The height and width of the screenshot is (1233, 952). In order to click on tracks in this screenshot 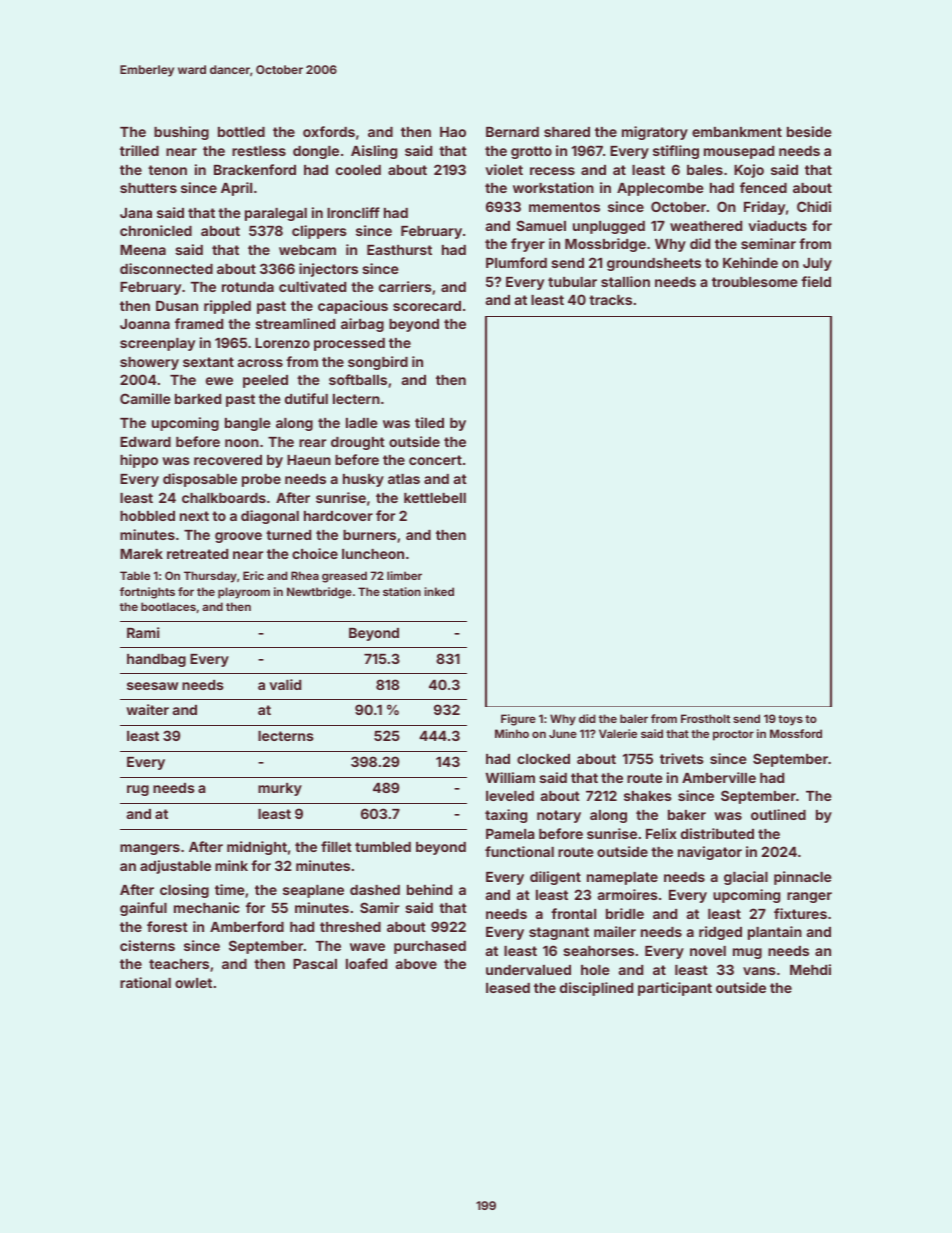, I will do `click(610, 300)`.
